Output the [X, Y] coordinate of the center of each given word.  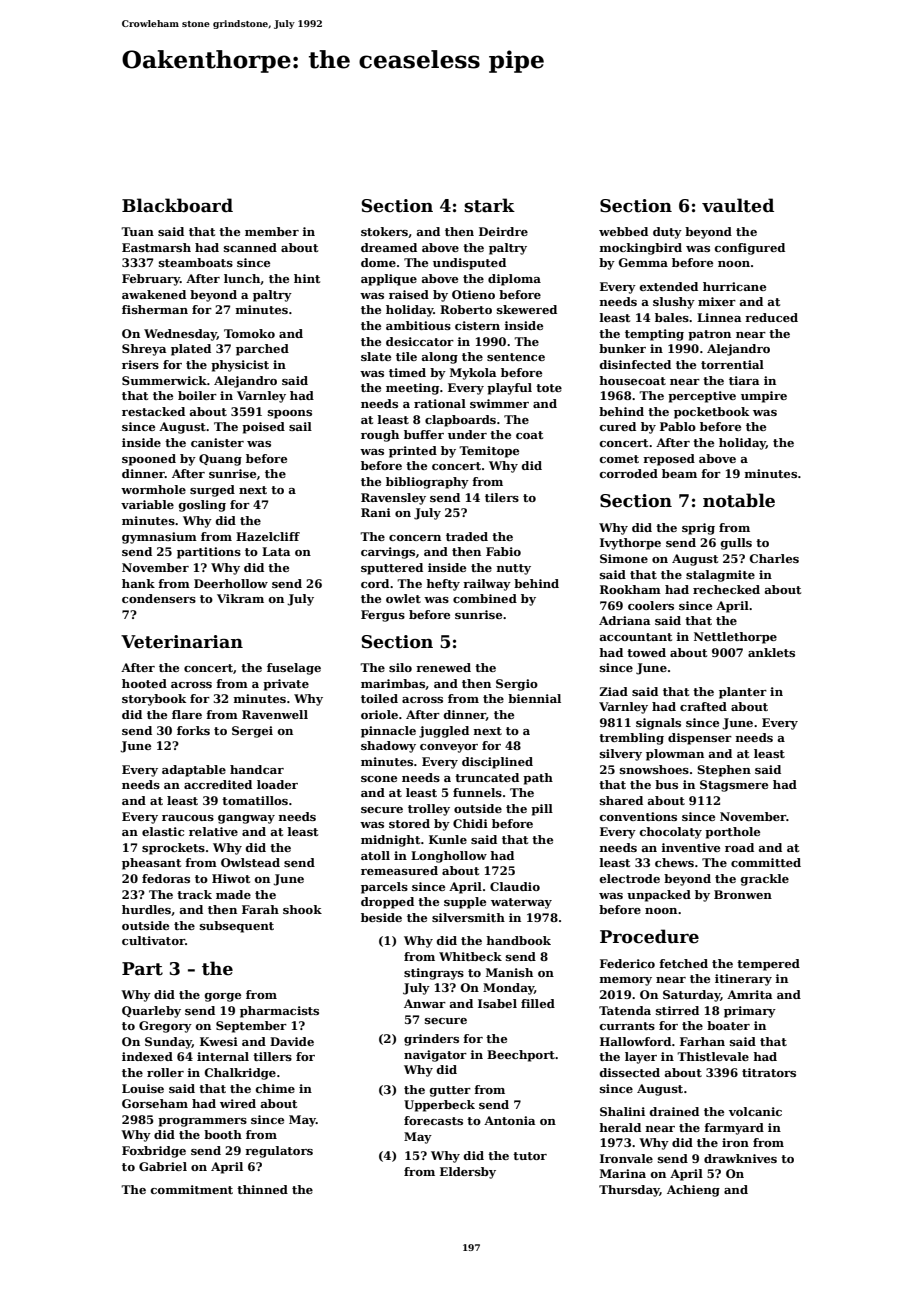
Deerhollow [231, 583]
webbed [623, 231]
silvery [621, 755]
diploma [514, 280]
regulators [279, 1152]
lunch [242, 279]
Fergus [383, 616]
